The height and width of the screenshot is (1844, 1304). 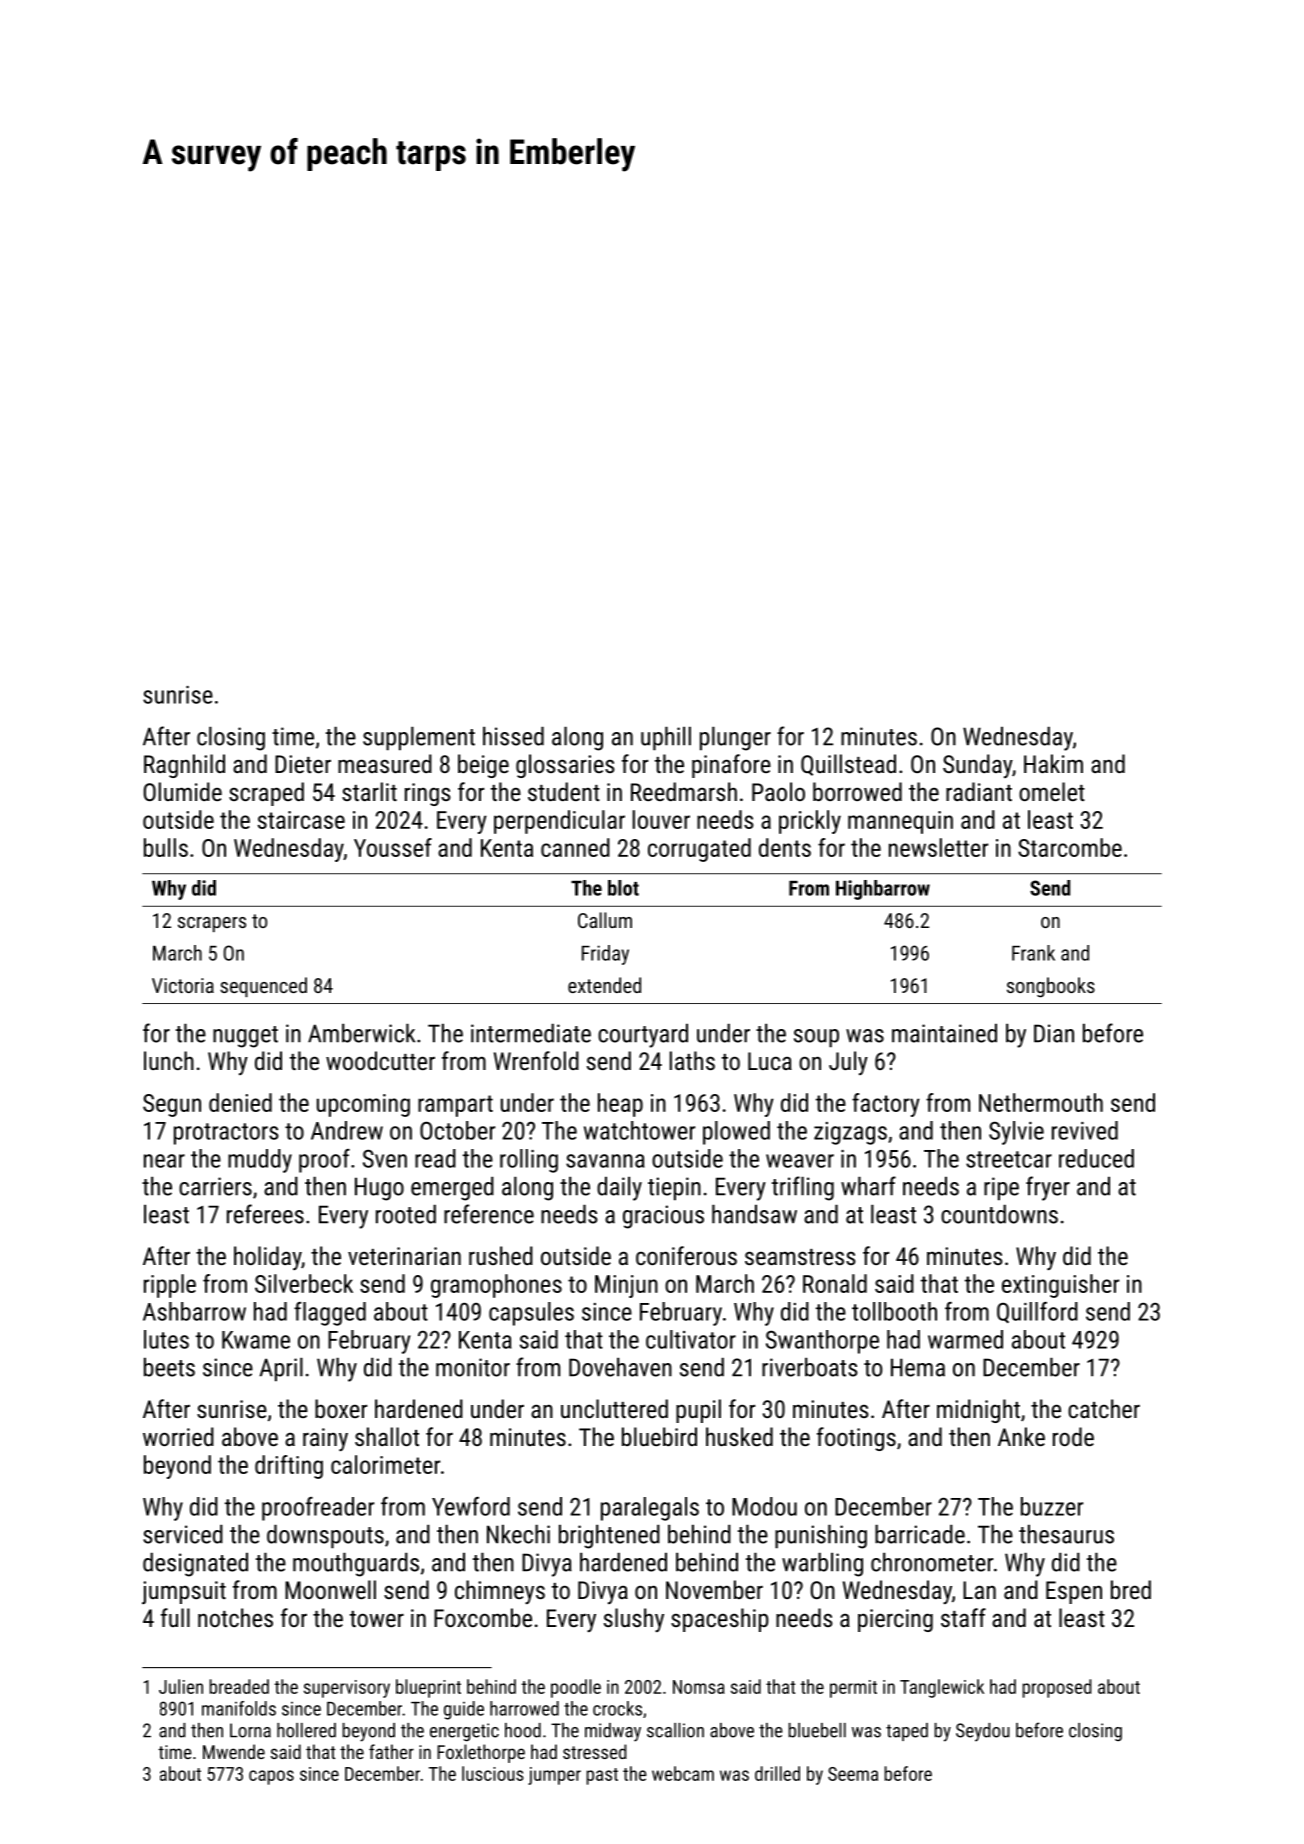 What do you see at coordinates (483, 1617) in the screenshot?
I see `Foxcombe` at bounding box center [483, 1617].
